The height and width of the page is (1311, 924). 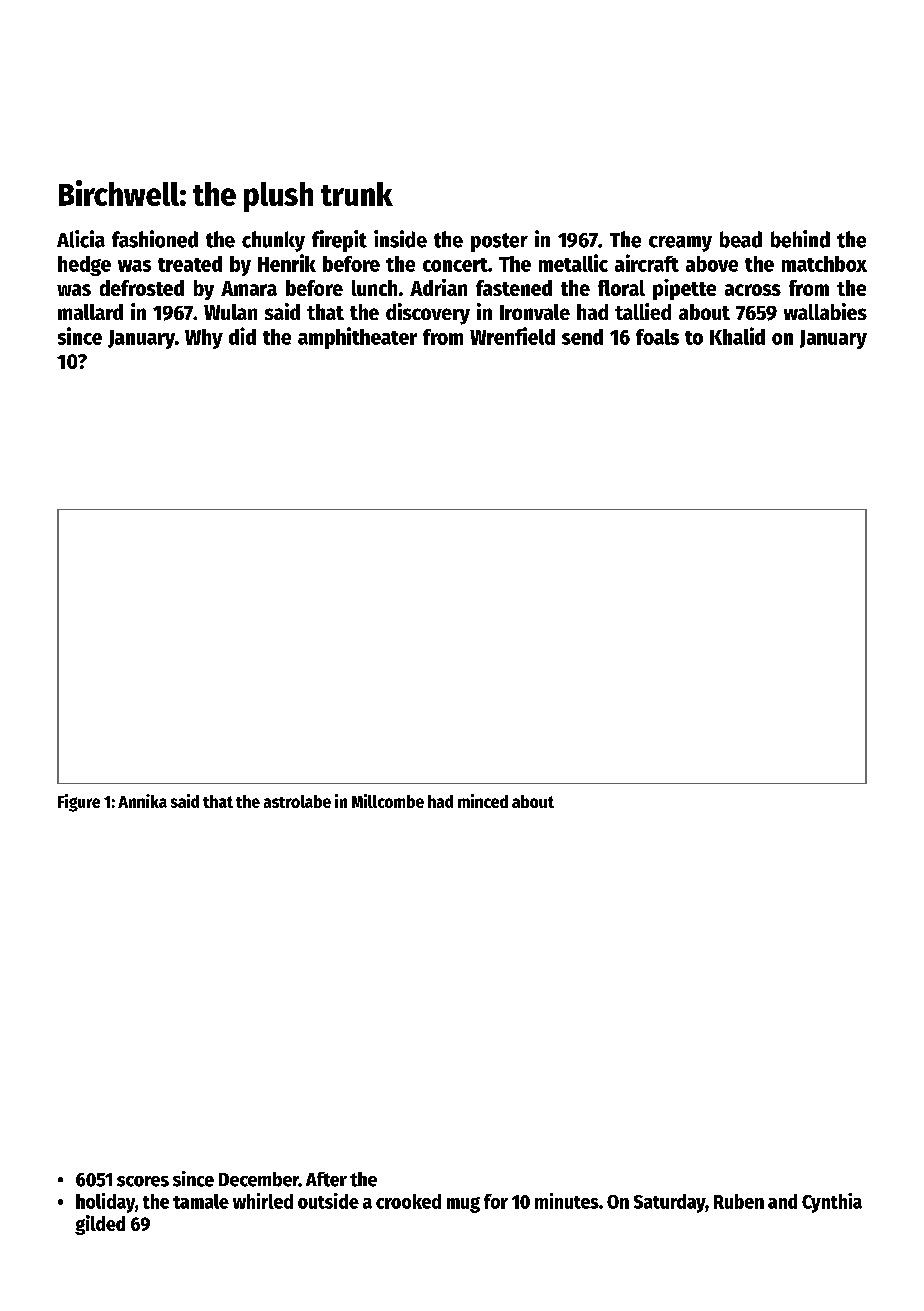 What do you see at coordinates (297, 801) in the page?
I see `astrolabe` at bounding box center [297, 801].
